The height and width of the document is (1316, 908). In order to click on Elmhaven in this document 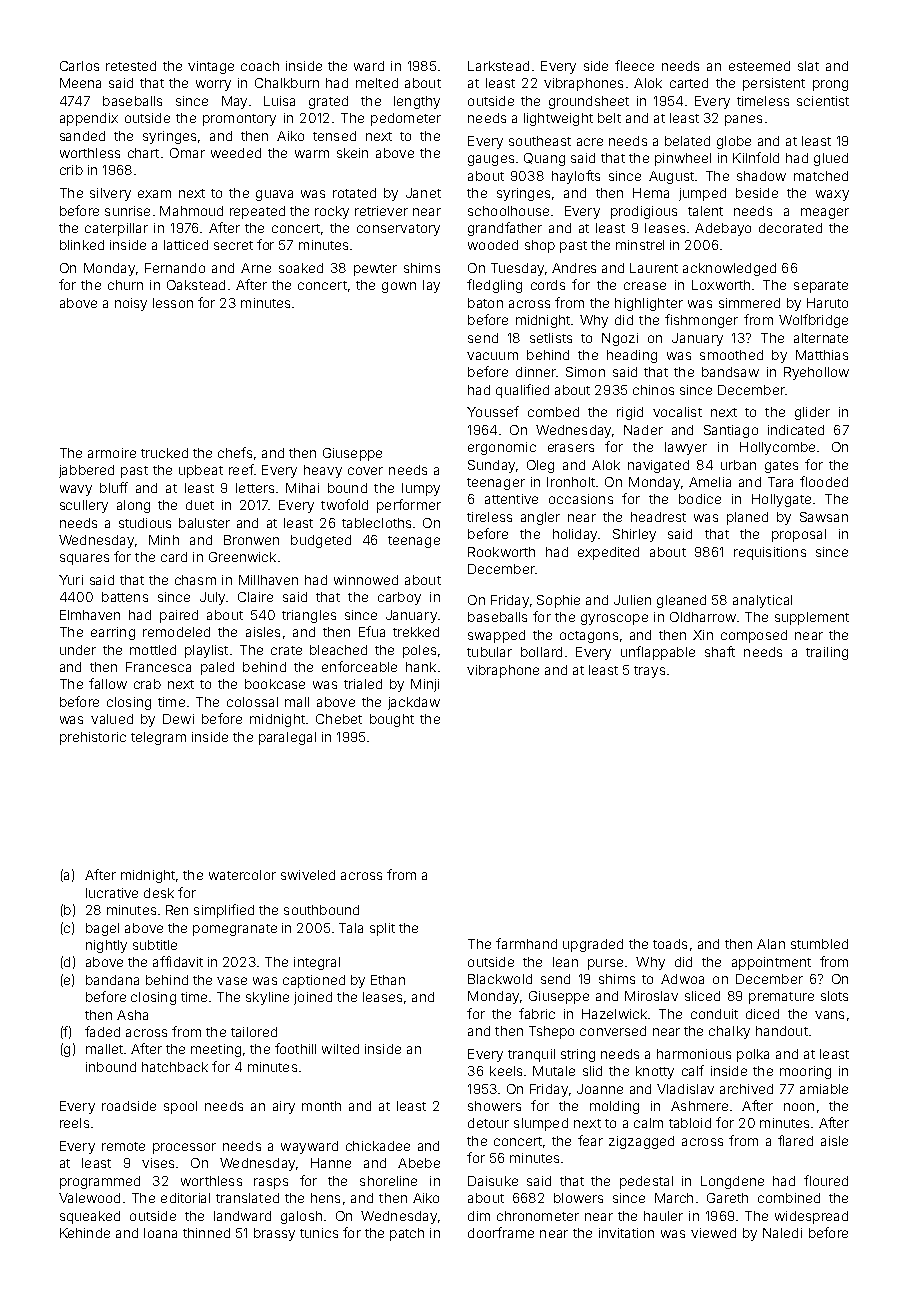, I will do `click(90, 615)`.
